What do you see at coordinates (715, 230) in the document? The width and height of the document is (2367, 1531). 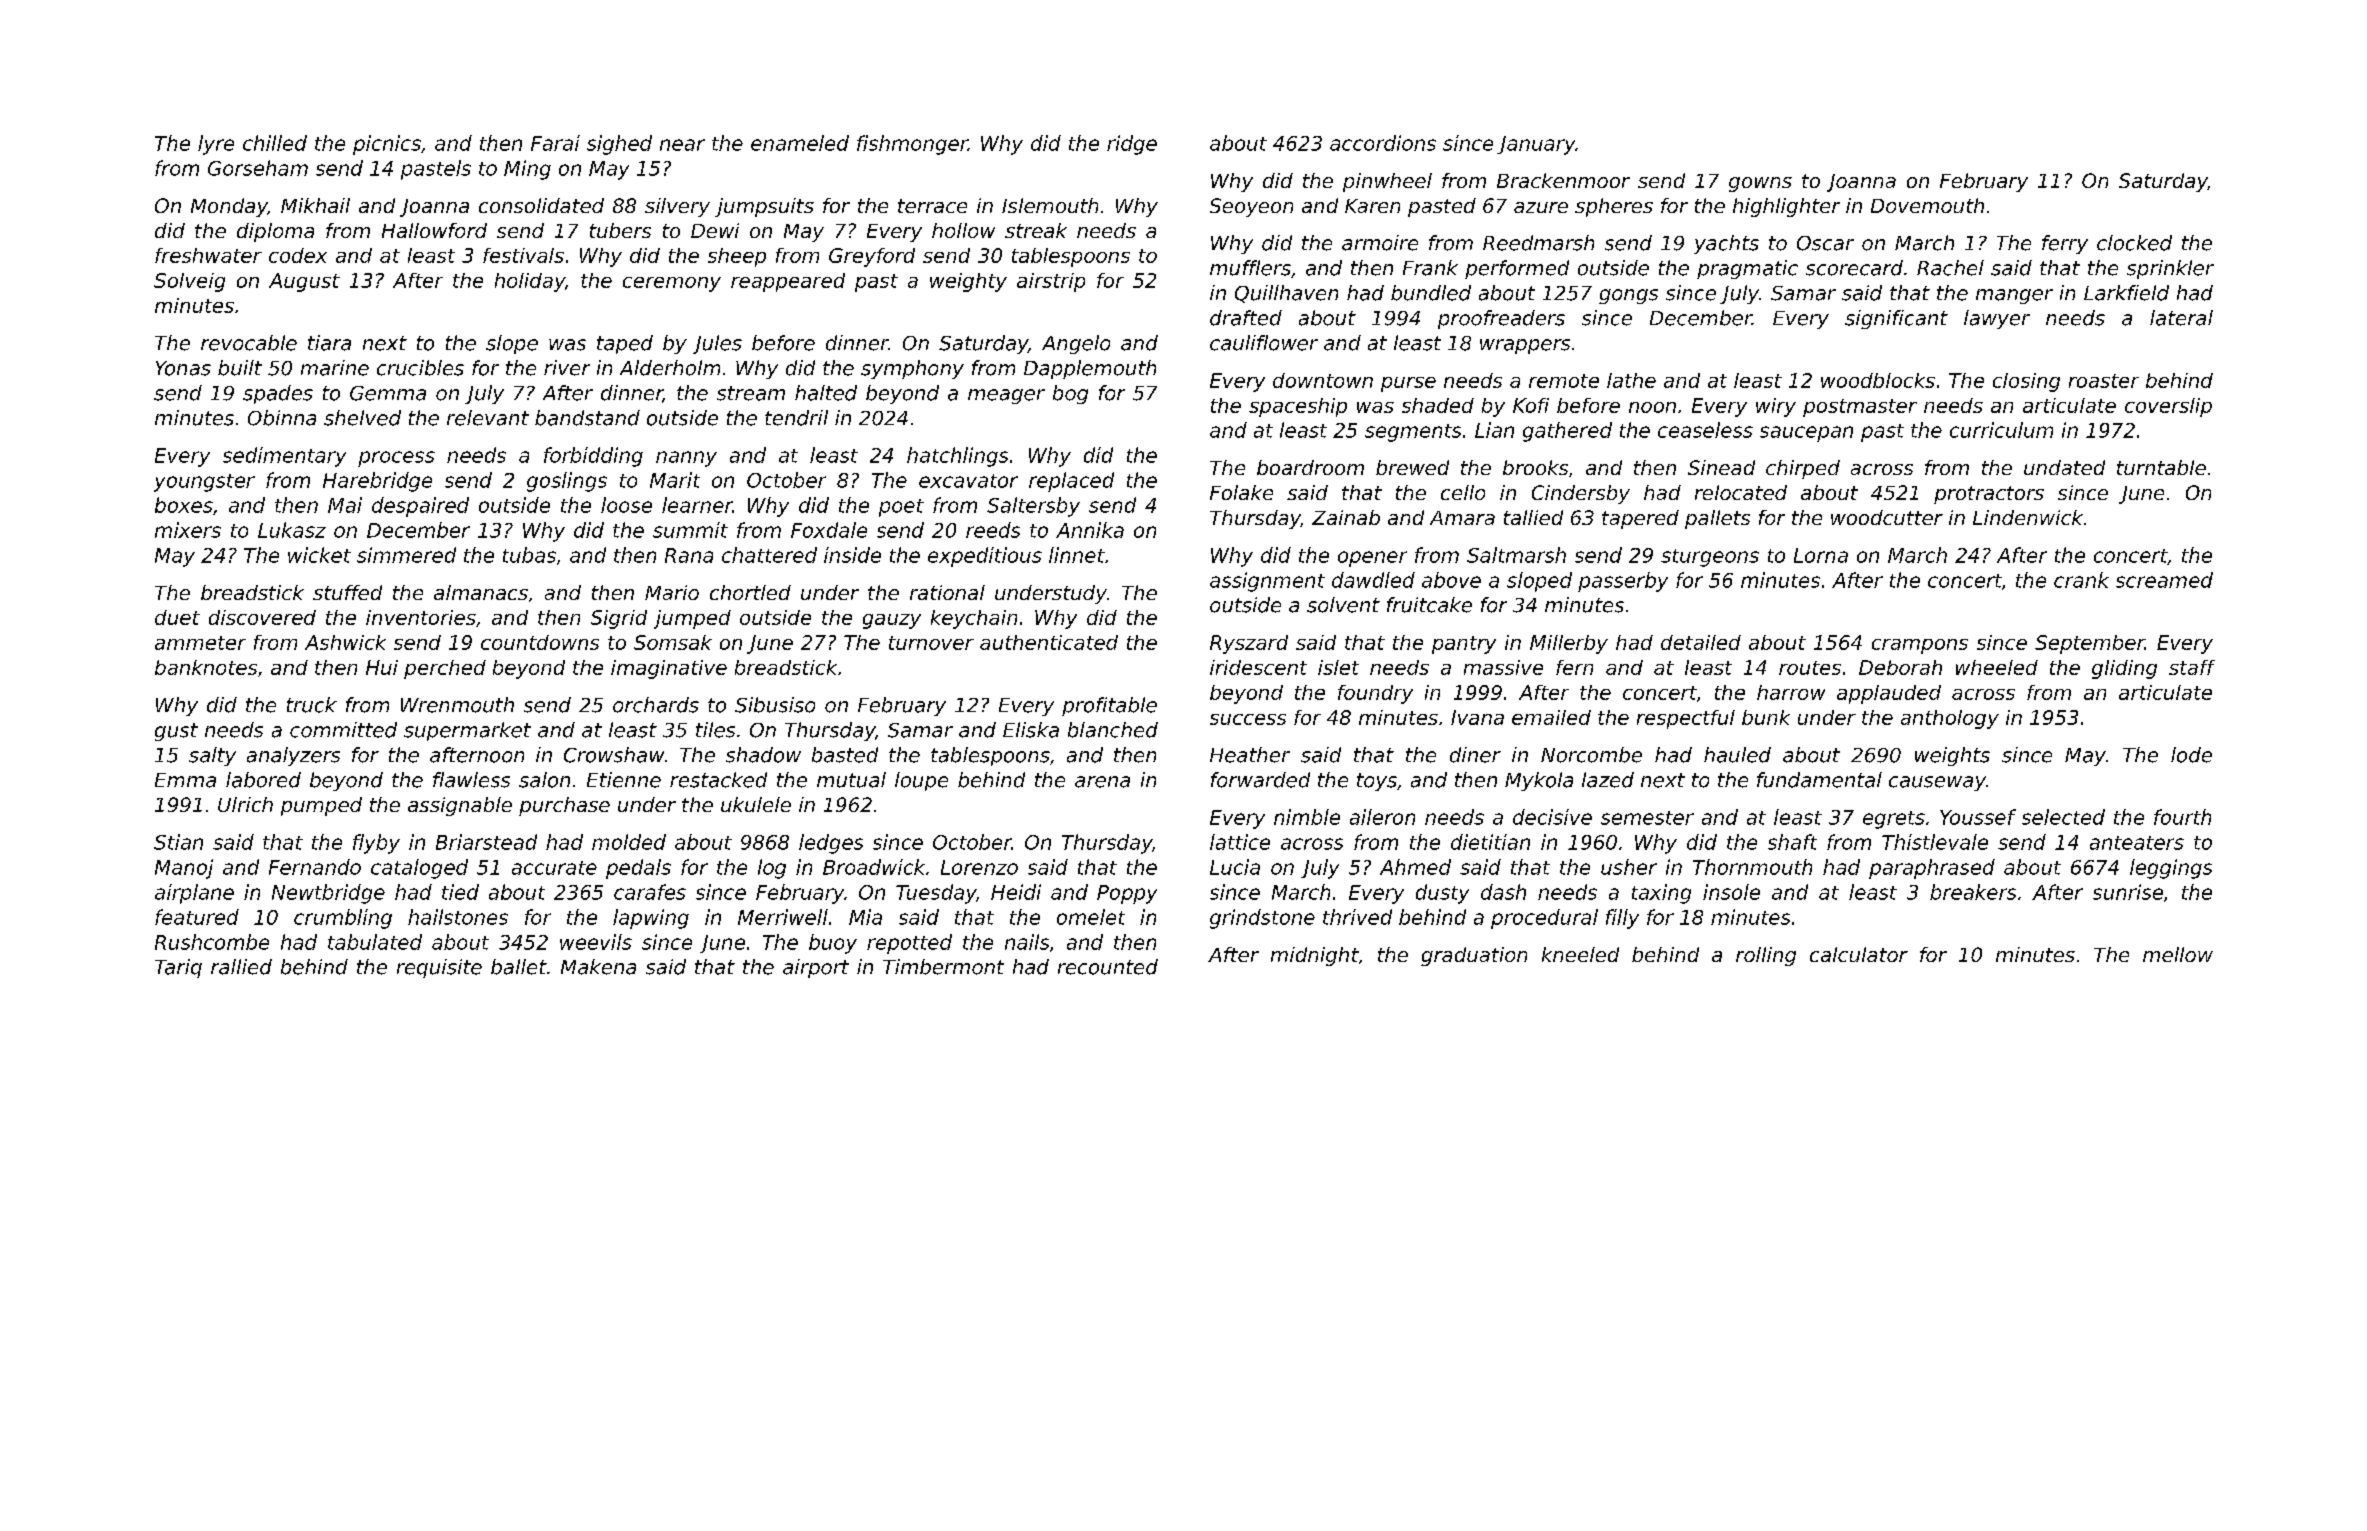 I see `Dewi` at bounding box center [715, 230].
